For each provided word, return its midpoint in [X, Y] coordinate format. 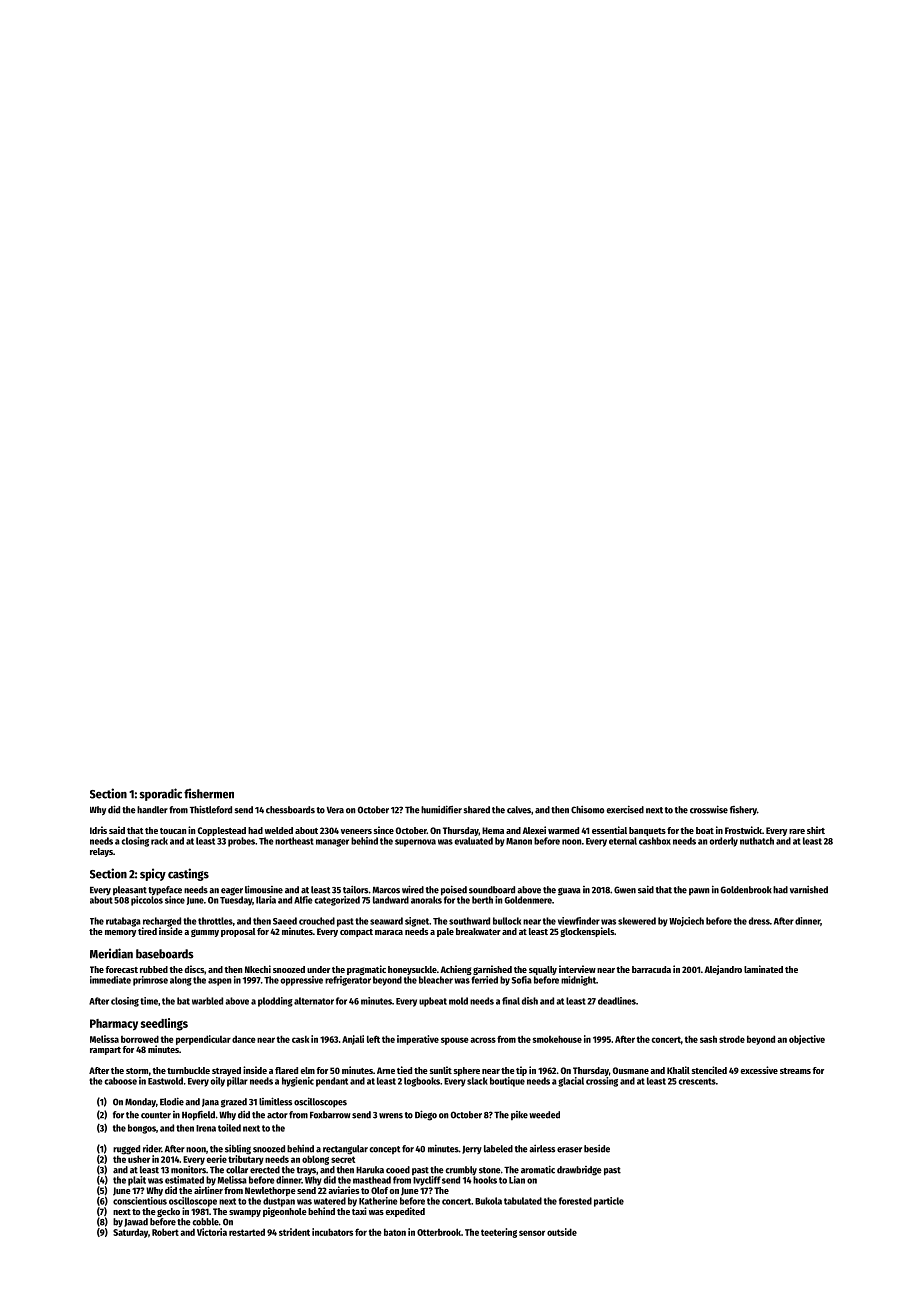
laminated [763, 969]
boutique [507, 1082]
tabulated [523, 1201]
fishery [743, 811]
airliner [208, 1190]
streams [795, 1071]
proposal [238, 932]
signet [417, 922]
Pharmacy [114, 1025]
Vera [335, 810]
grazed [234, 1103]
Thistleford [211, 809]
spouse [454, 1041]
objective [807, 1040]
